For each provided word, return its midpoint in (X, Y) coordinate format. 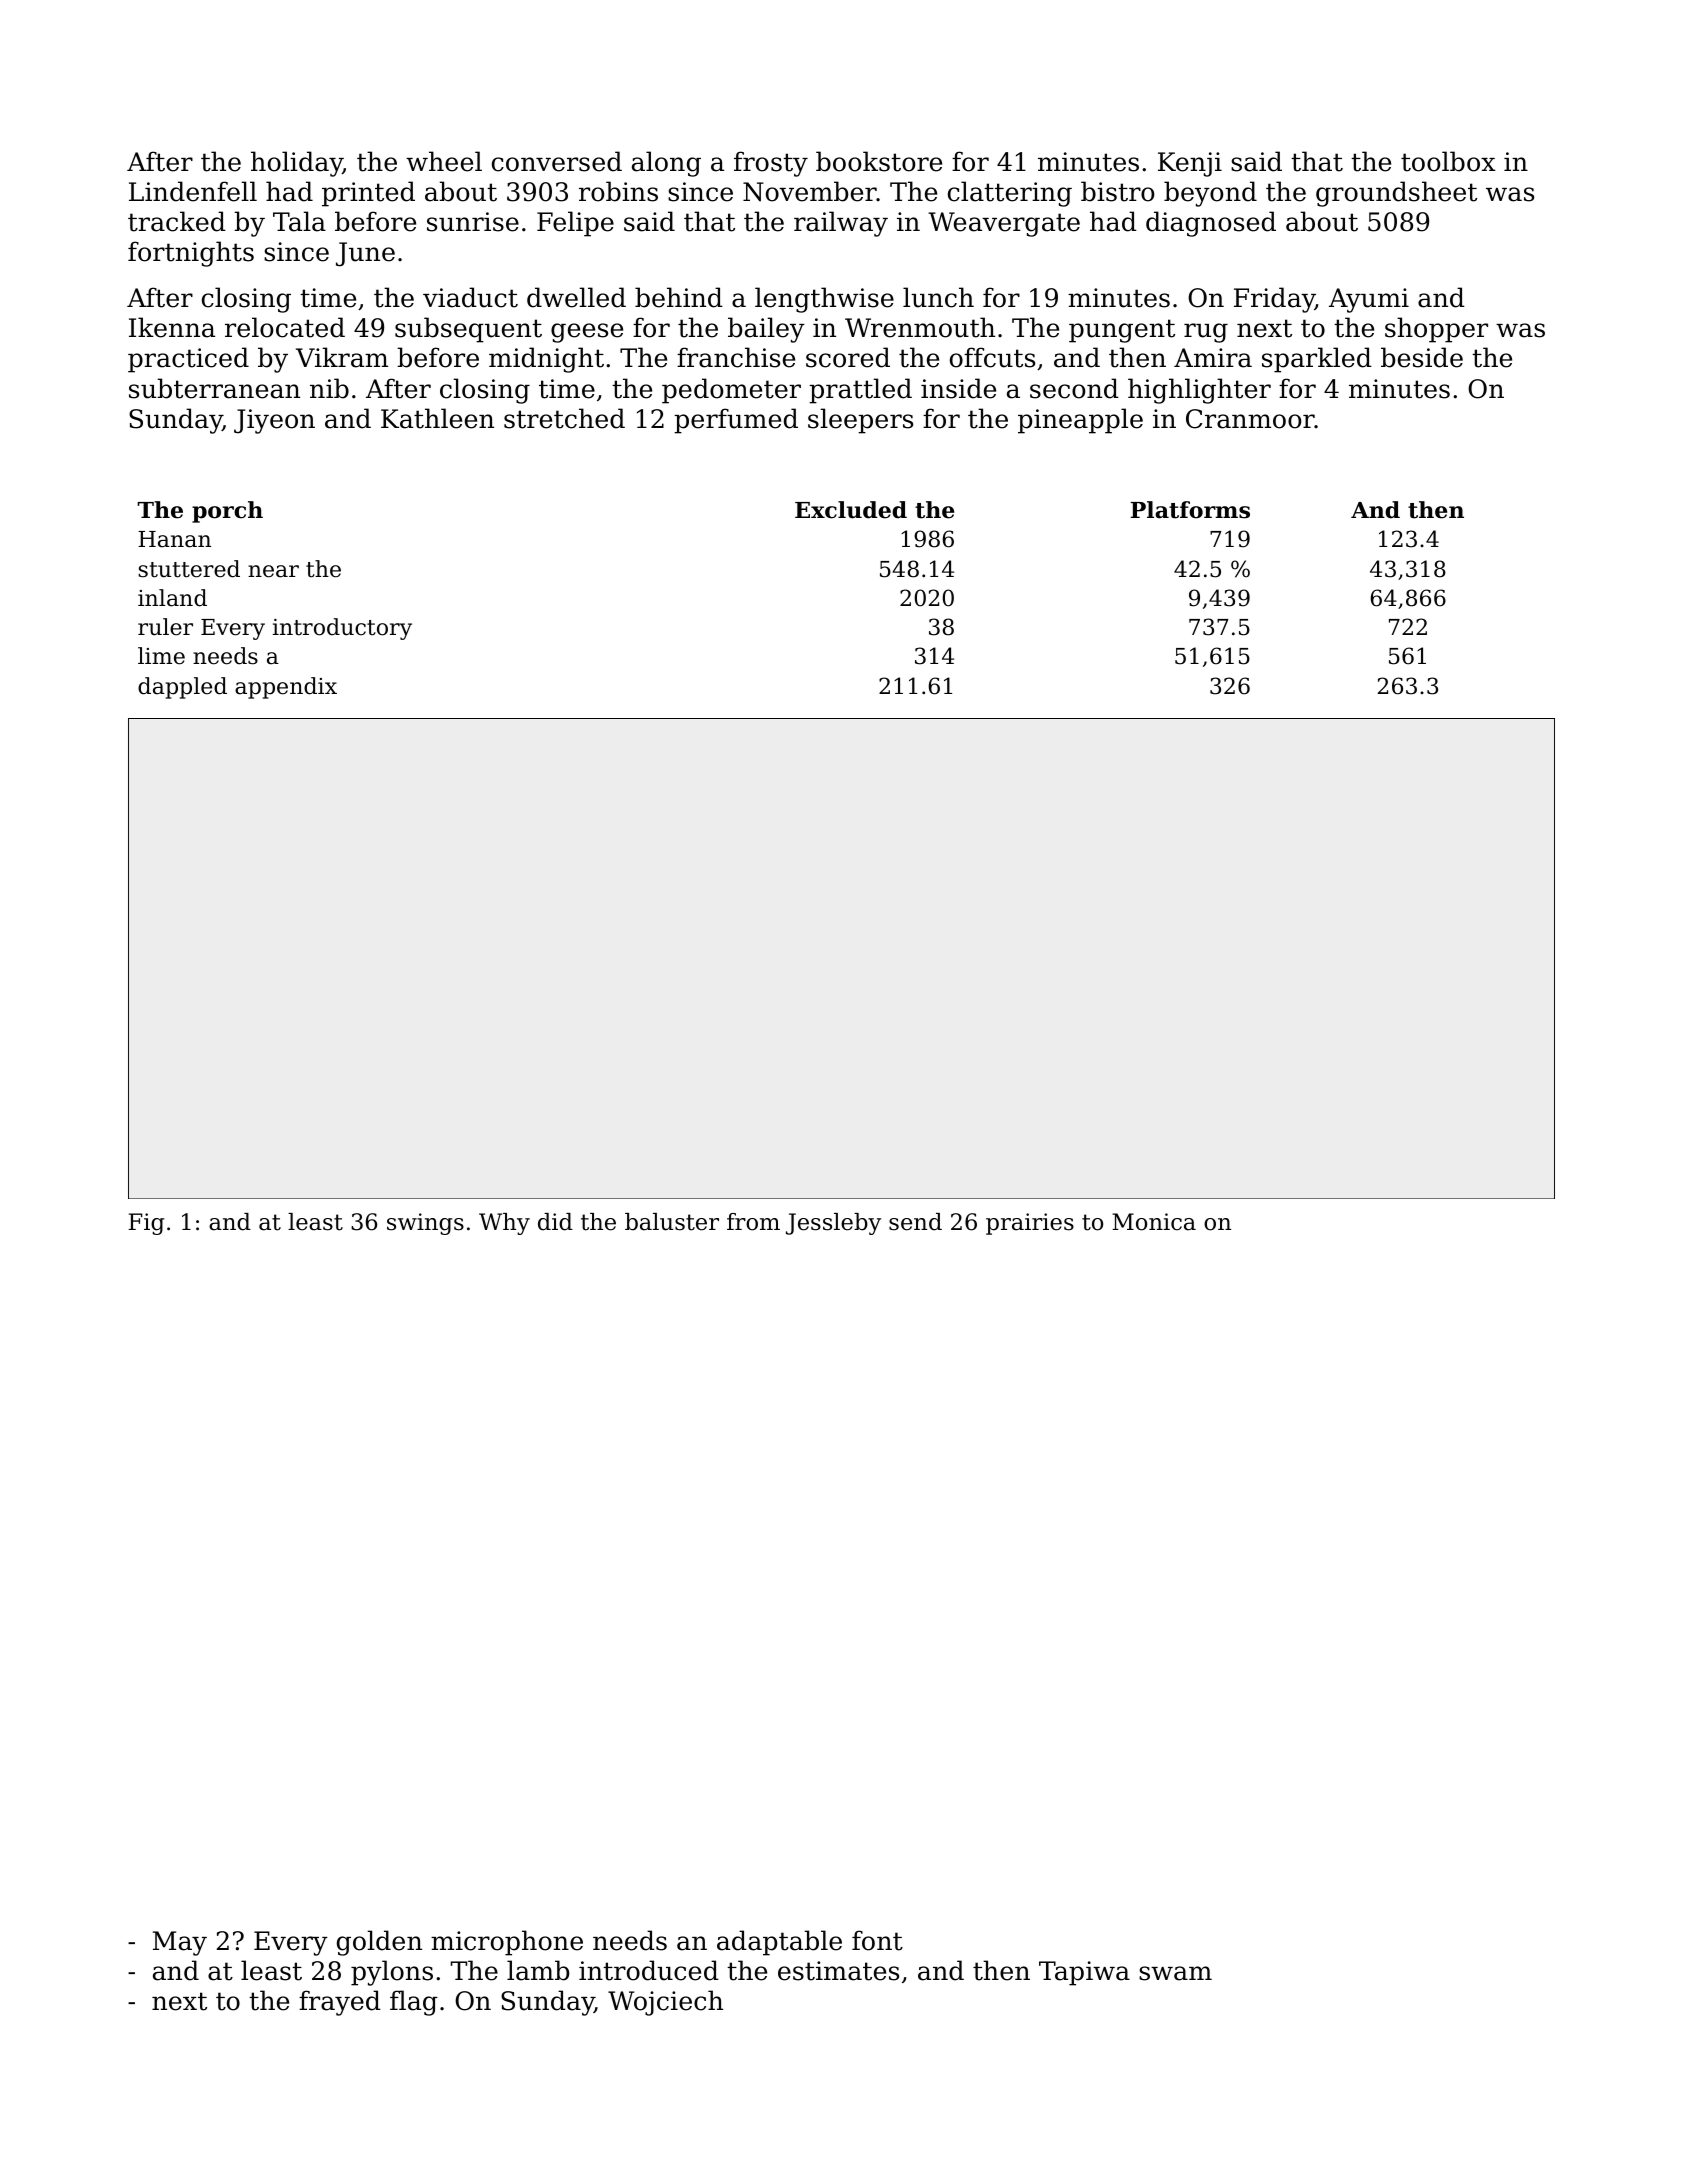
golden (379, 1943)
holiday (297, 164)
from (753, 1222)
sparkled (1317, 360)
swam (1175, 1973)
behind (679, 297)
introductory (342, 629)
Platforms (1190, 510)
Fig (146, 1224)
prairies (1030, 1224)
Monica (1154, 1222)
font (877, 1940)
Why (504, 1224)
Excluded (851, 510)
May (180, 1943)
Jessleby (833, 1224)
